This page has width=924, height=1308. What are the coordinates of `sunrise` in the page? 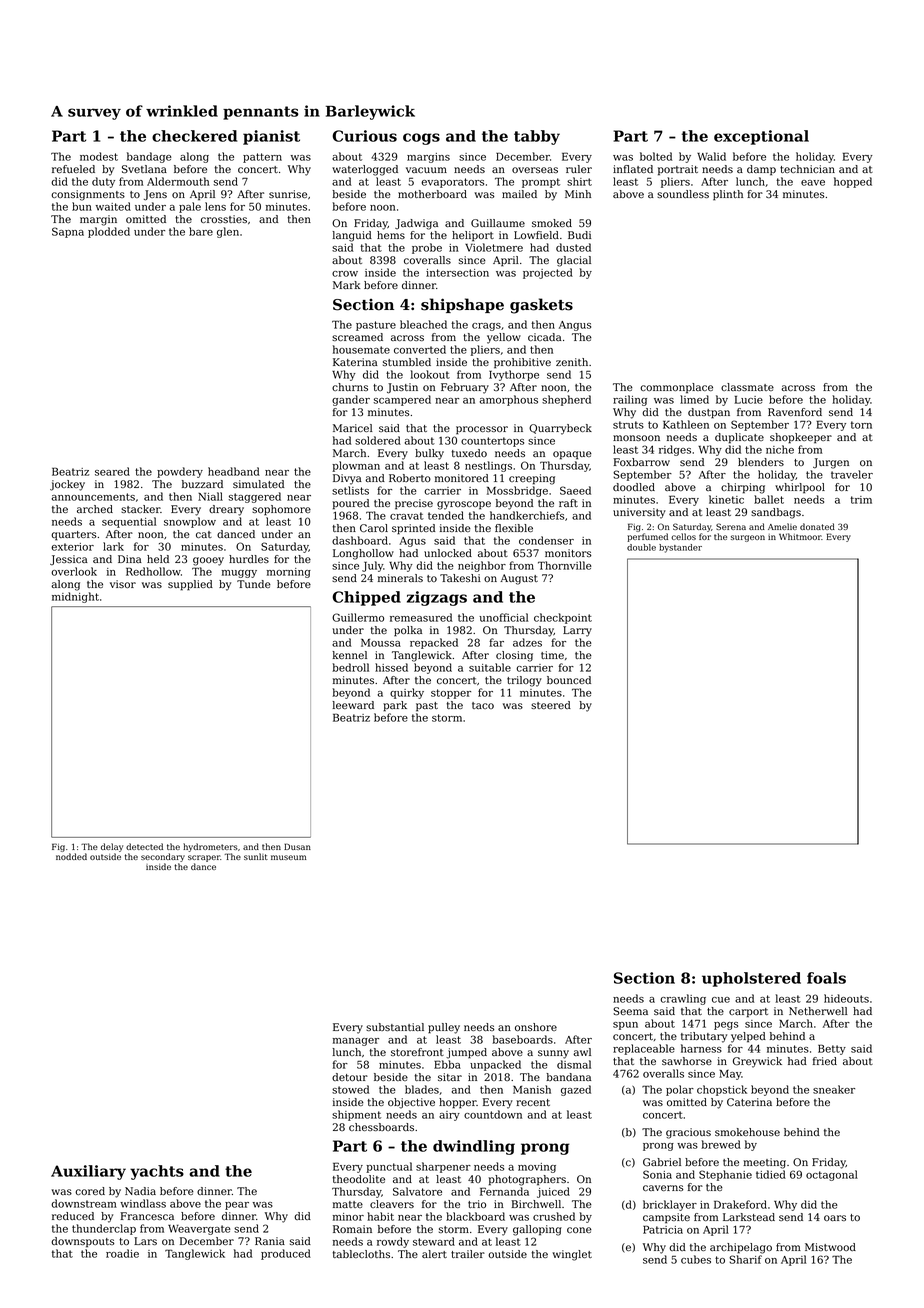 It's located at (288, 194).
